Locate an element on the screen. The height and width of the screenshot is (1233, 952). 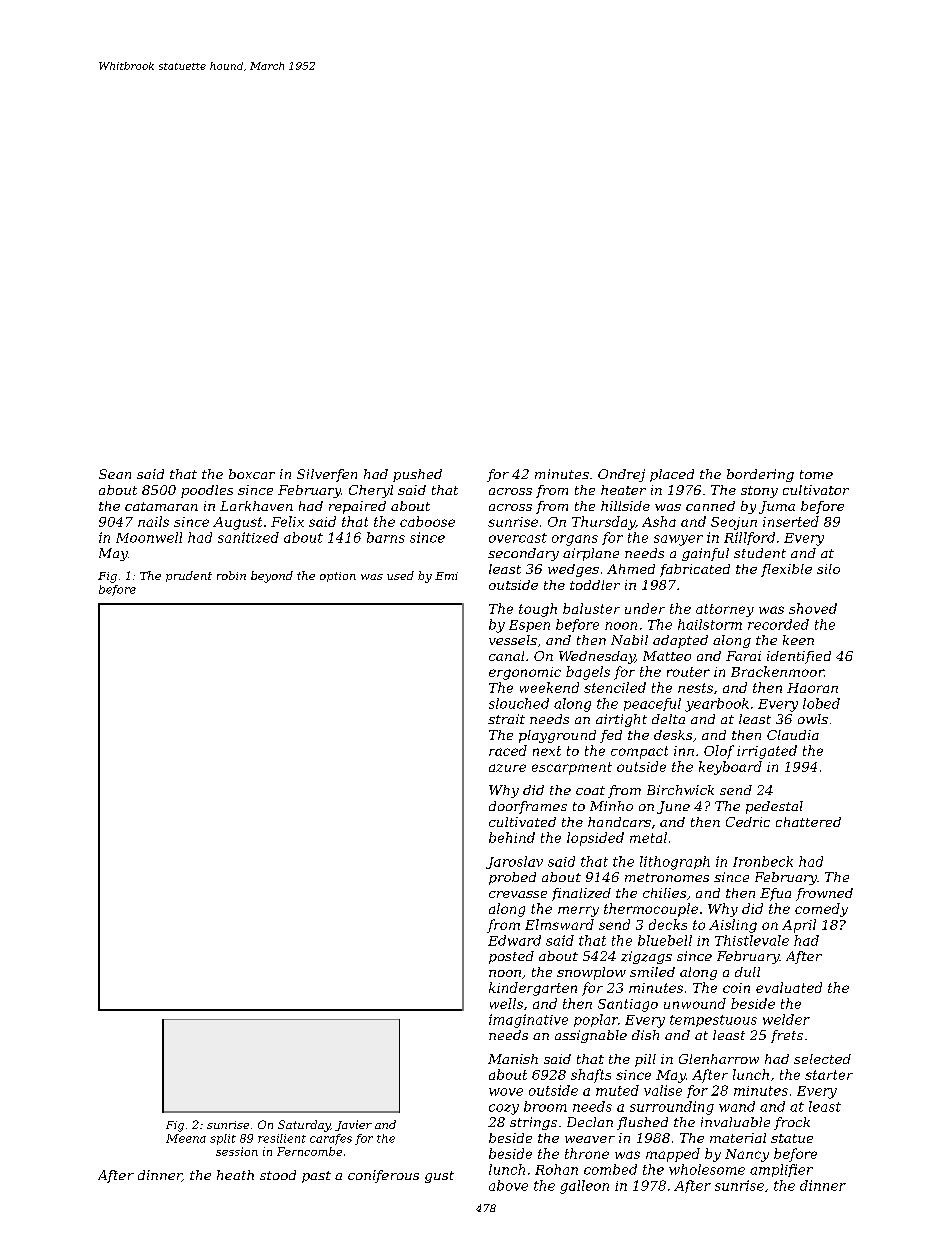
Edward is located at coordinates (514, 940).
